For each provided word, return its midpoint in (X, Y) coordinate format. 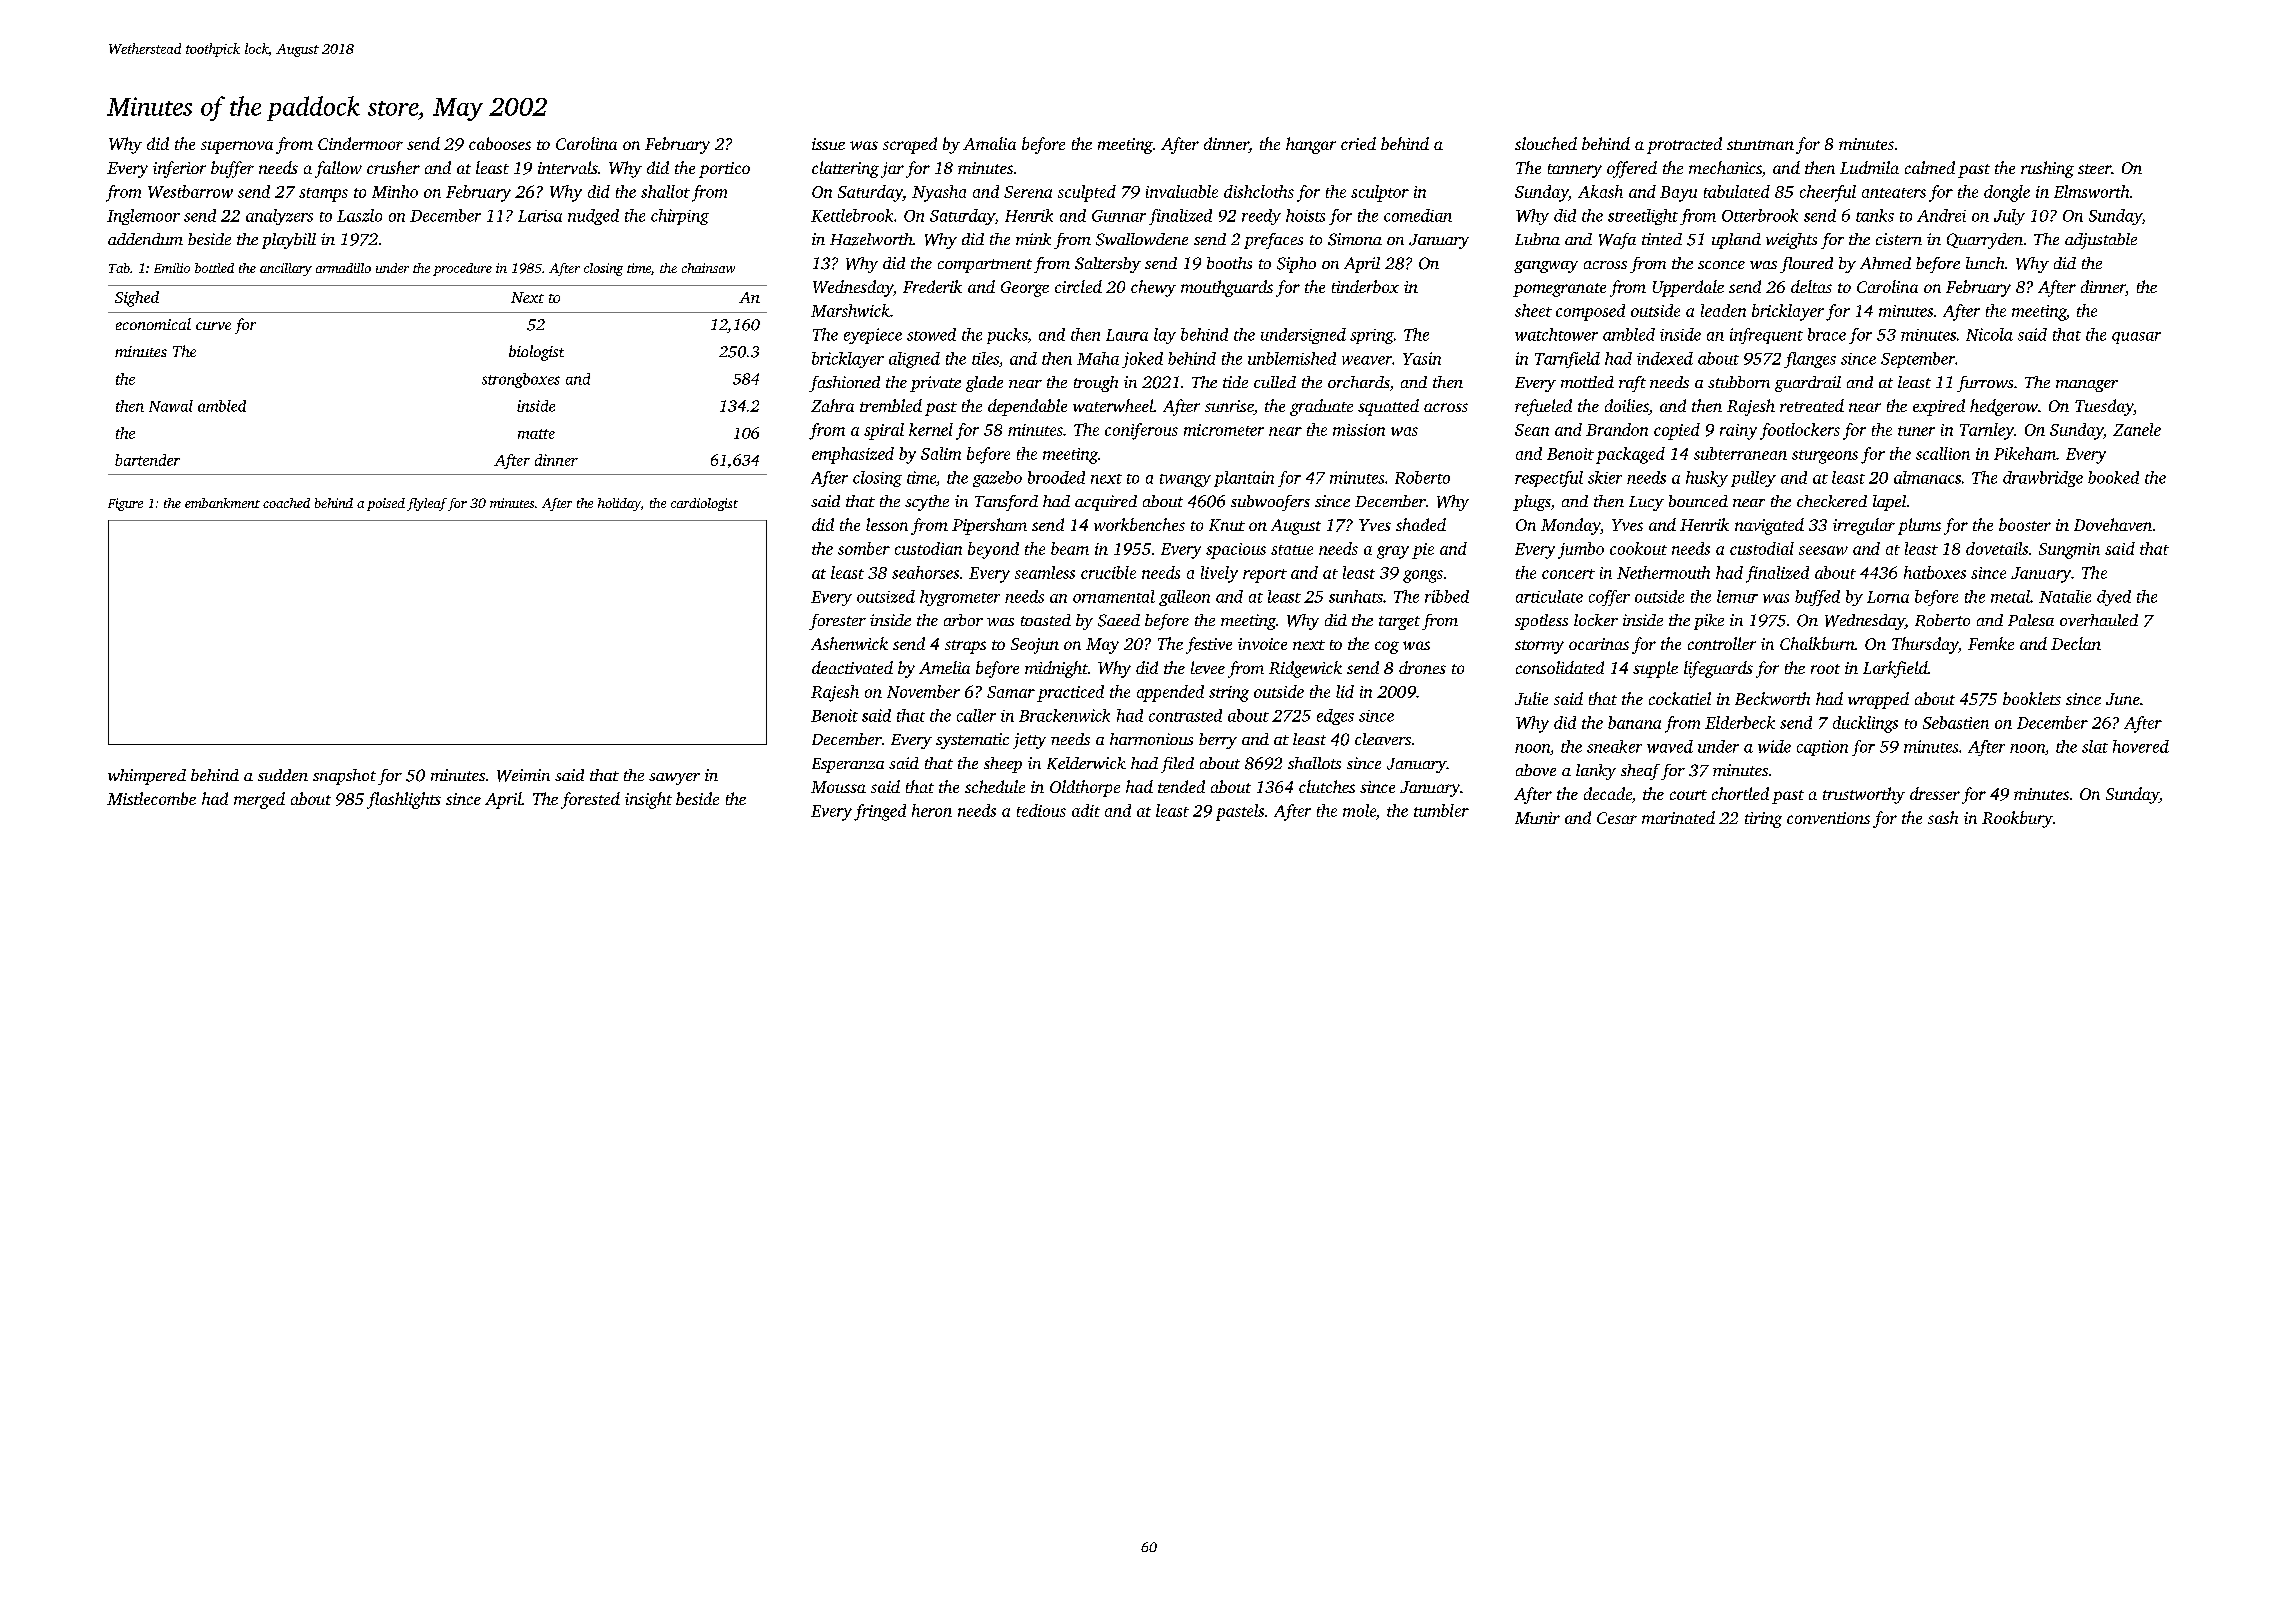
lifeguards (1718, 669)
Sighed (137, 299)
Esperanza (848, 765)
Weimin (523, 775)
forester (837, 622)
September (1918, 360)
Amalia (989, 143)
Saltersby (1108, 265)
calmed (1930, 167)
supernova (237, 147)
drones (1422, 667)
